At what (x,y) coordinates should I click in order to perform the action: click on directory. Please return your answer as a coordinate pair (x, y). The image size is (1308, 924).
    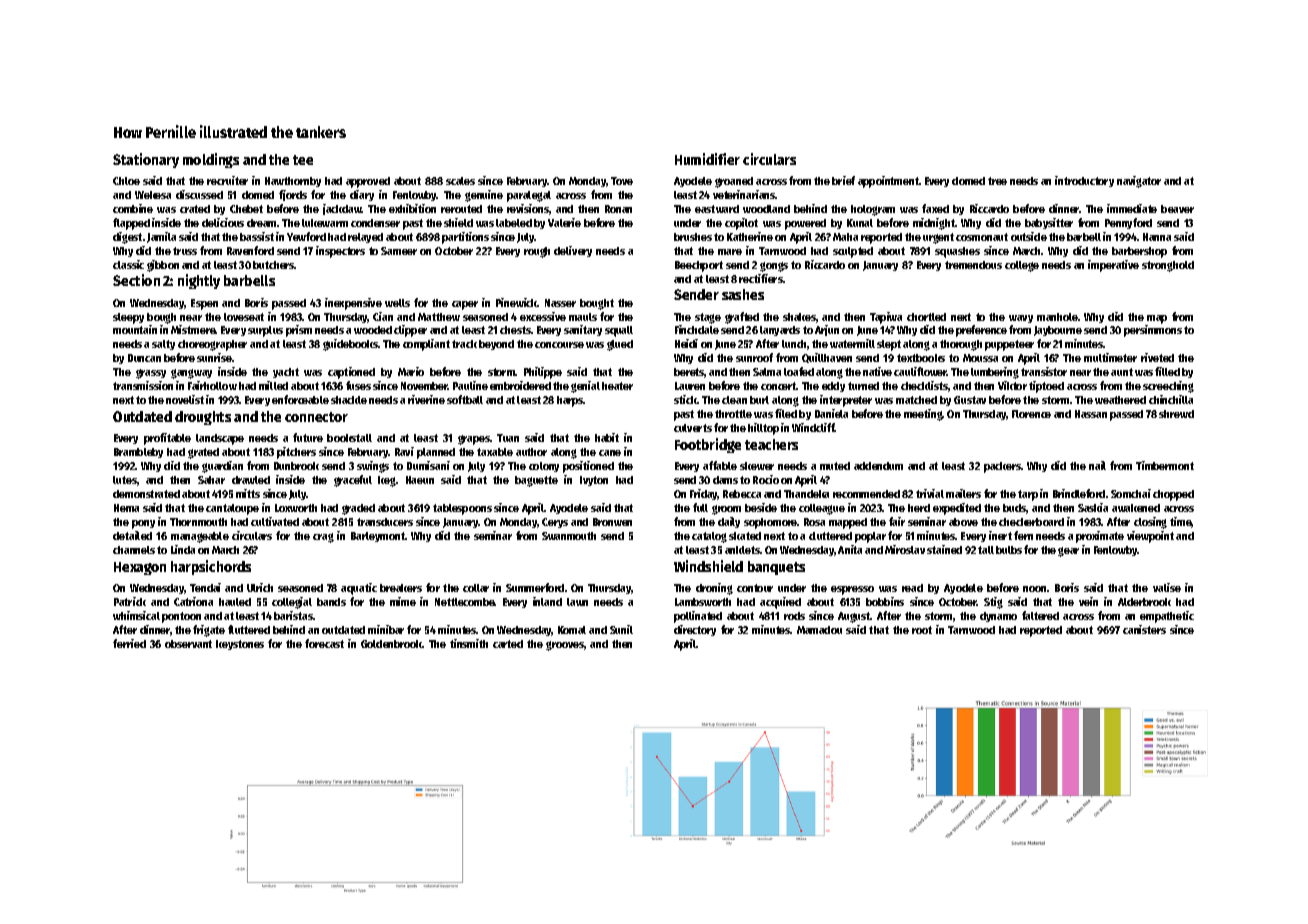
    Looking at the image, I should click on (695, 630).
